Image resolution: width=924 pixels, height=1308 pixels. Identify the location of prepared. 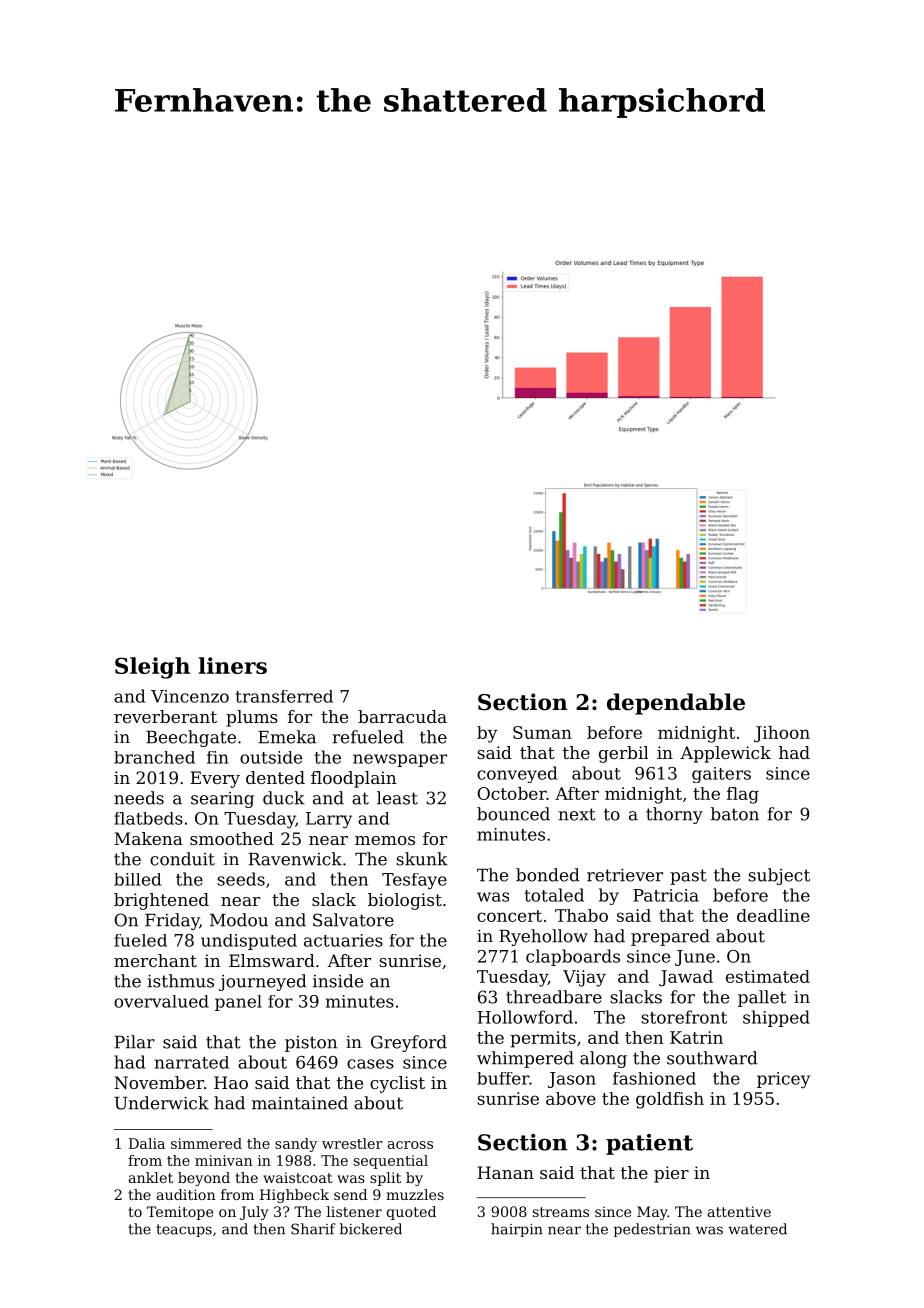
(670, 937).
